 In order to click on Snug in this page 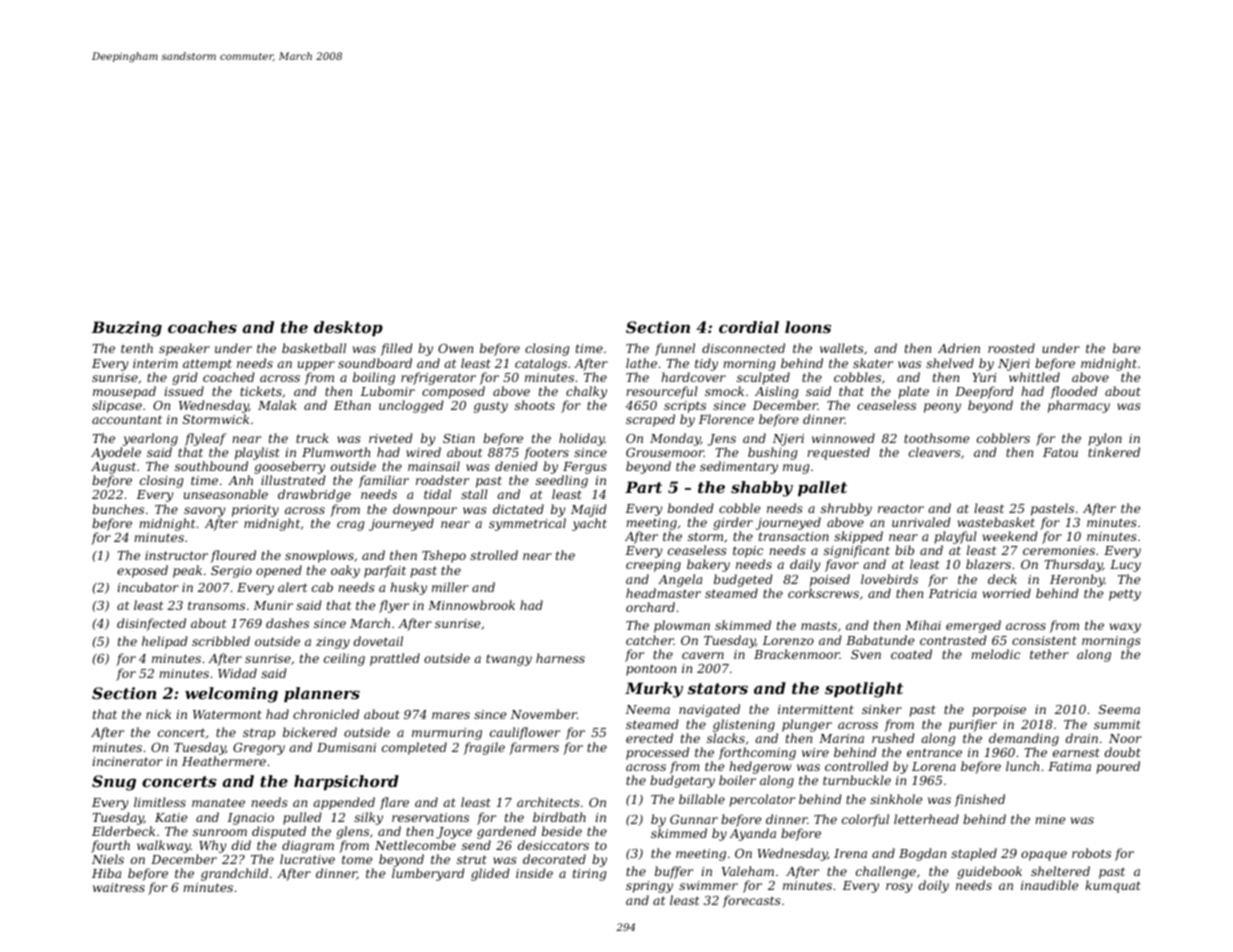, I will do `click(114, 783)`.
